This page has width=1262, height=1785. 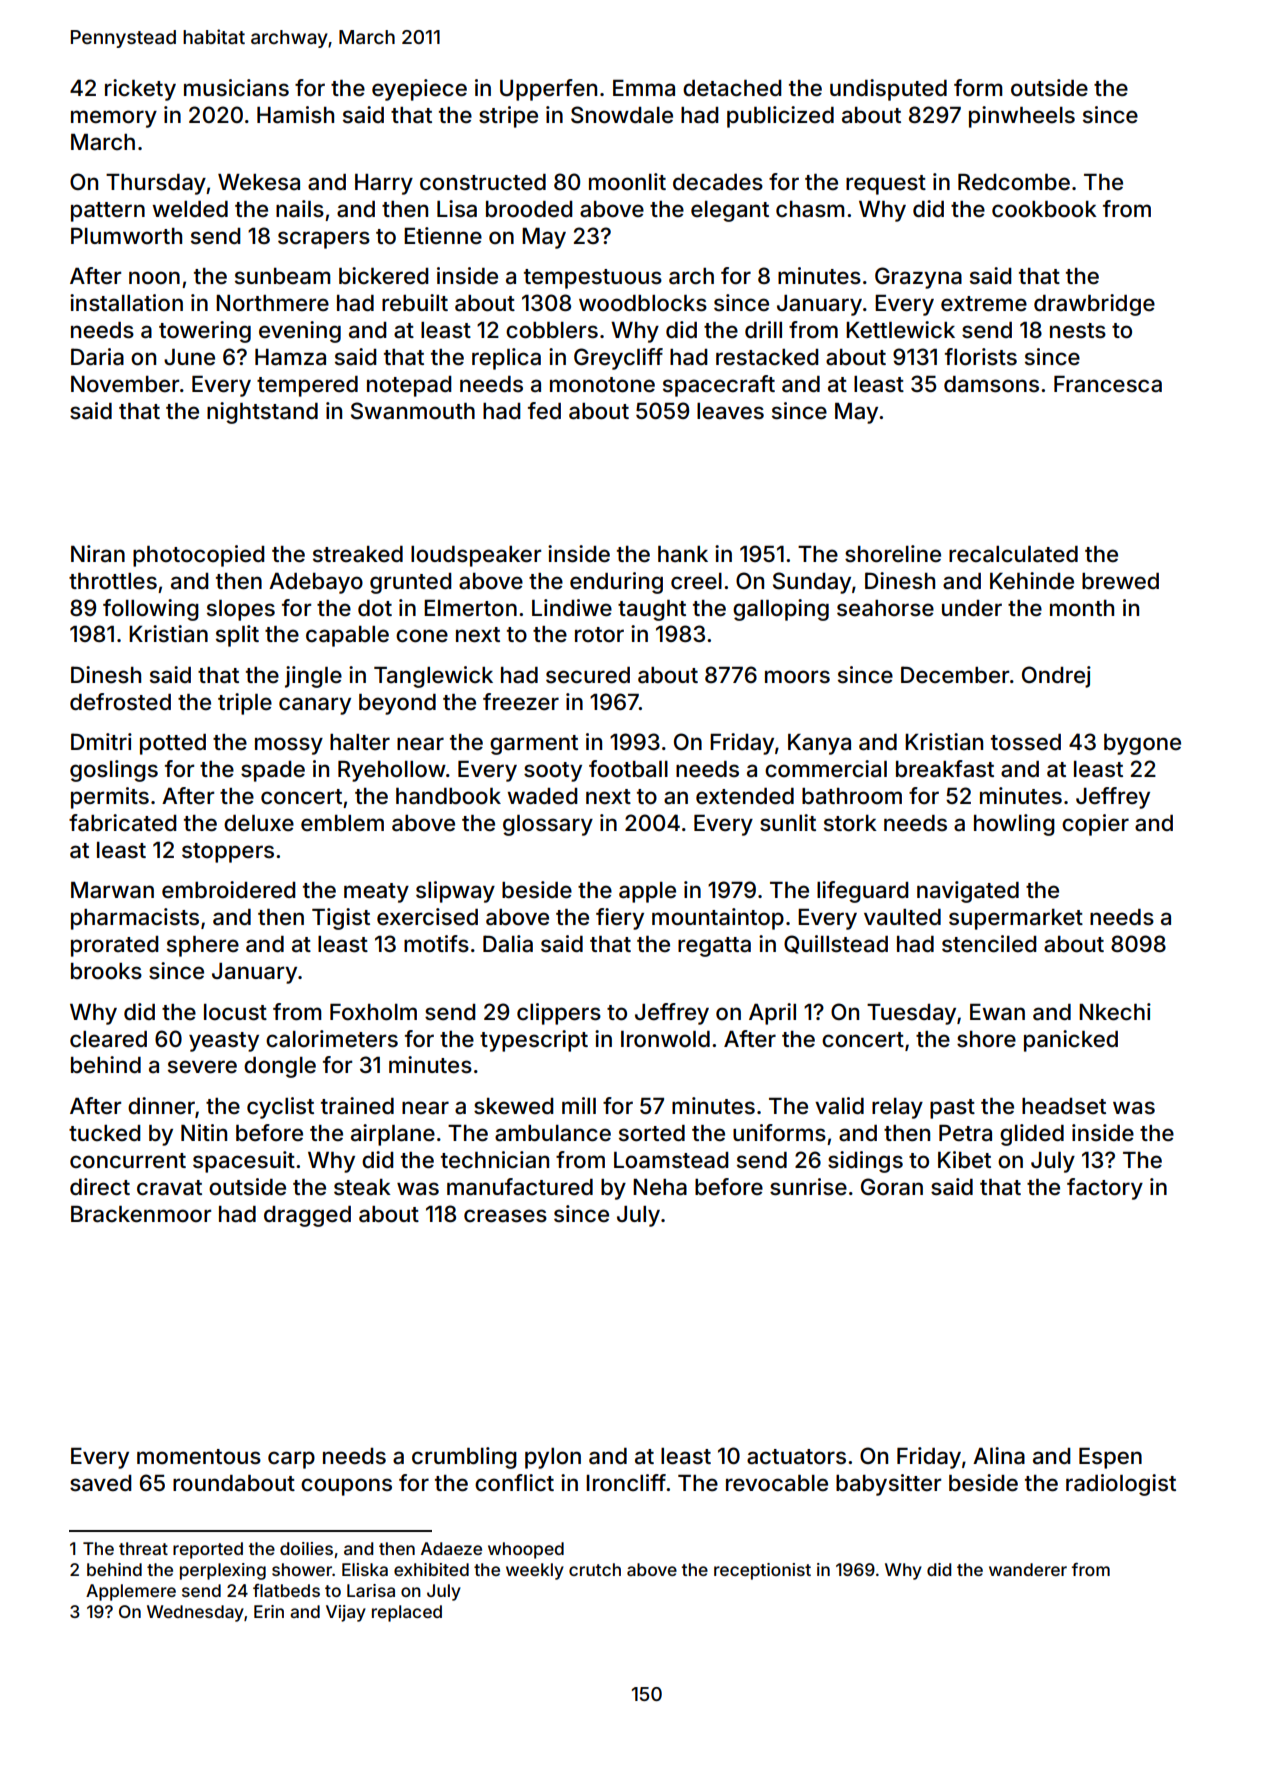 I want to click on Sunday, so click(x=812, y=583).
